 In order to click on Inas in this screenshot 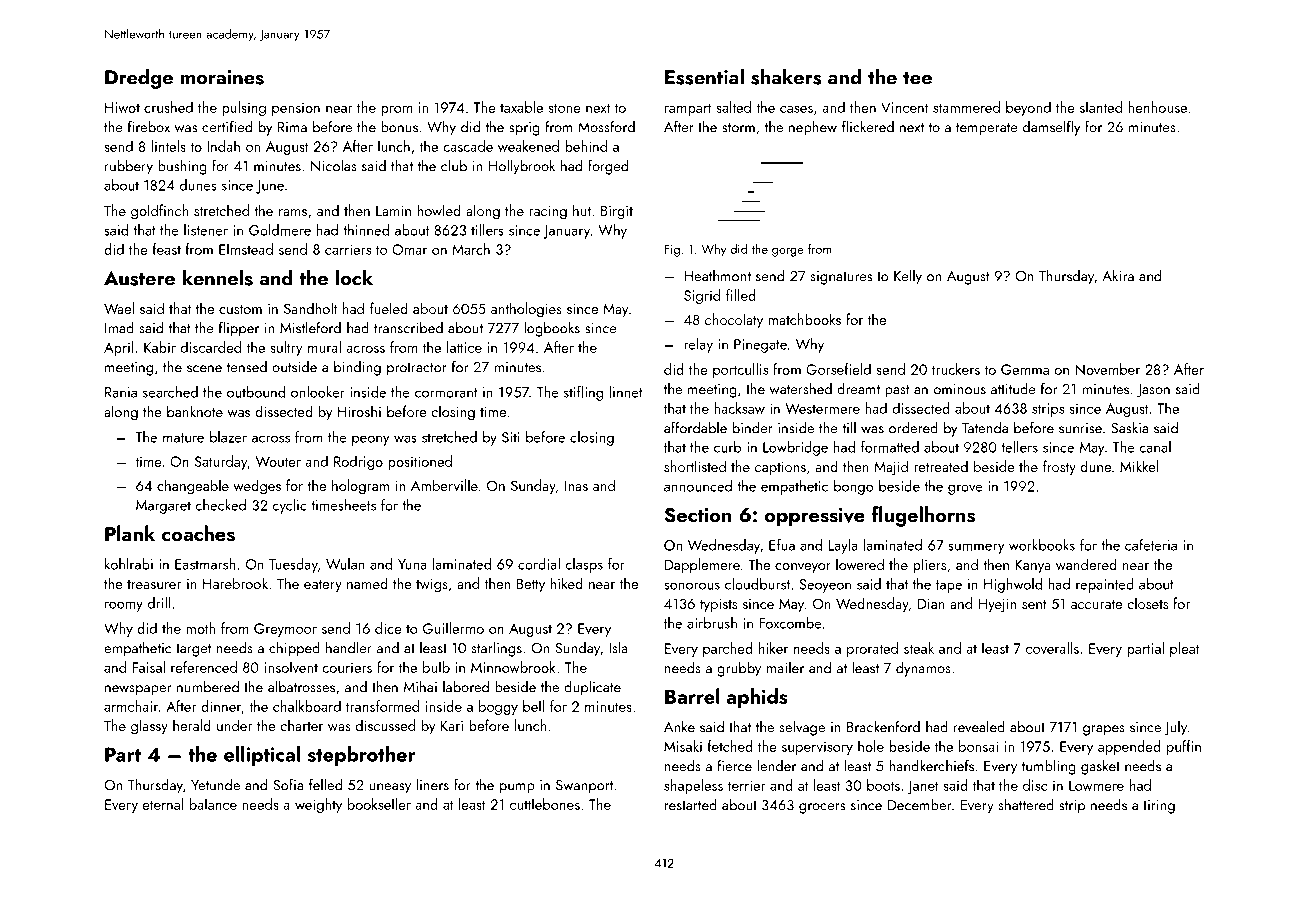, I will do `click(576, 485)`.
